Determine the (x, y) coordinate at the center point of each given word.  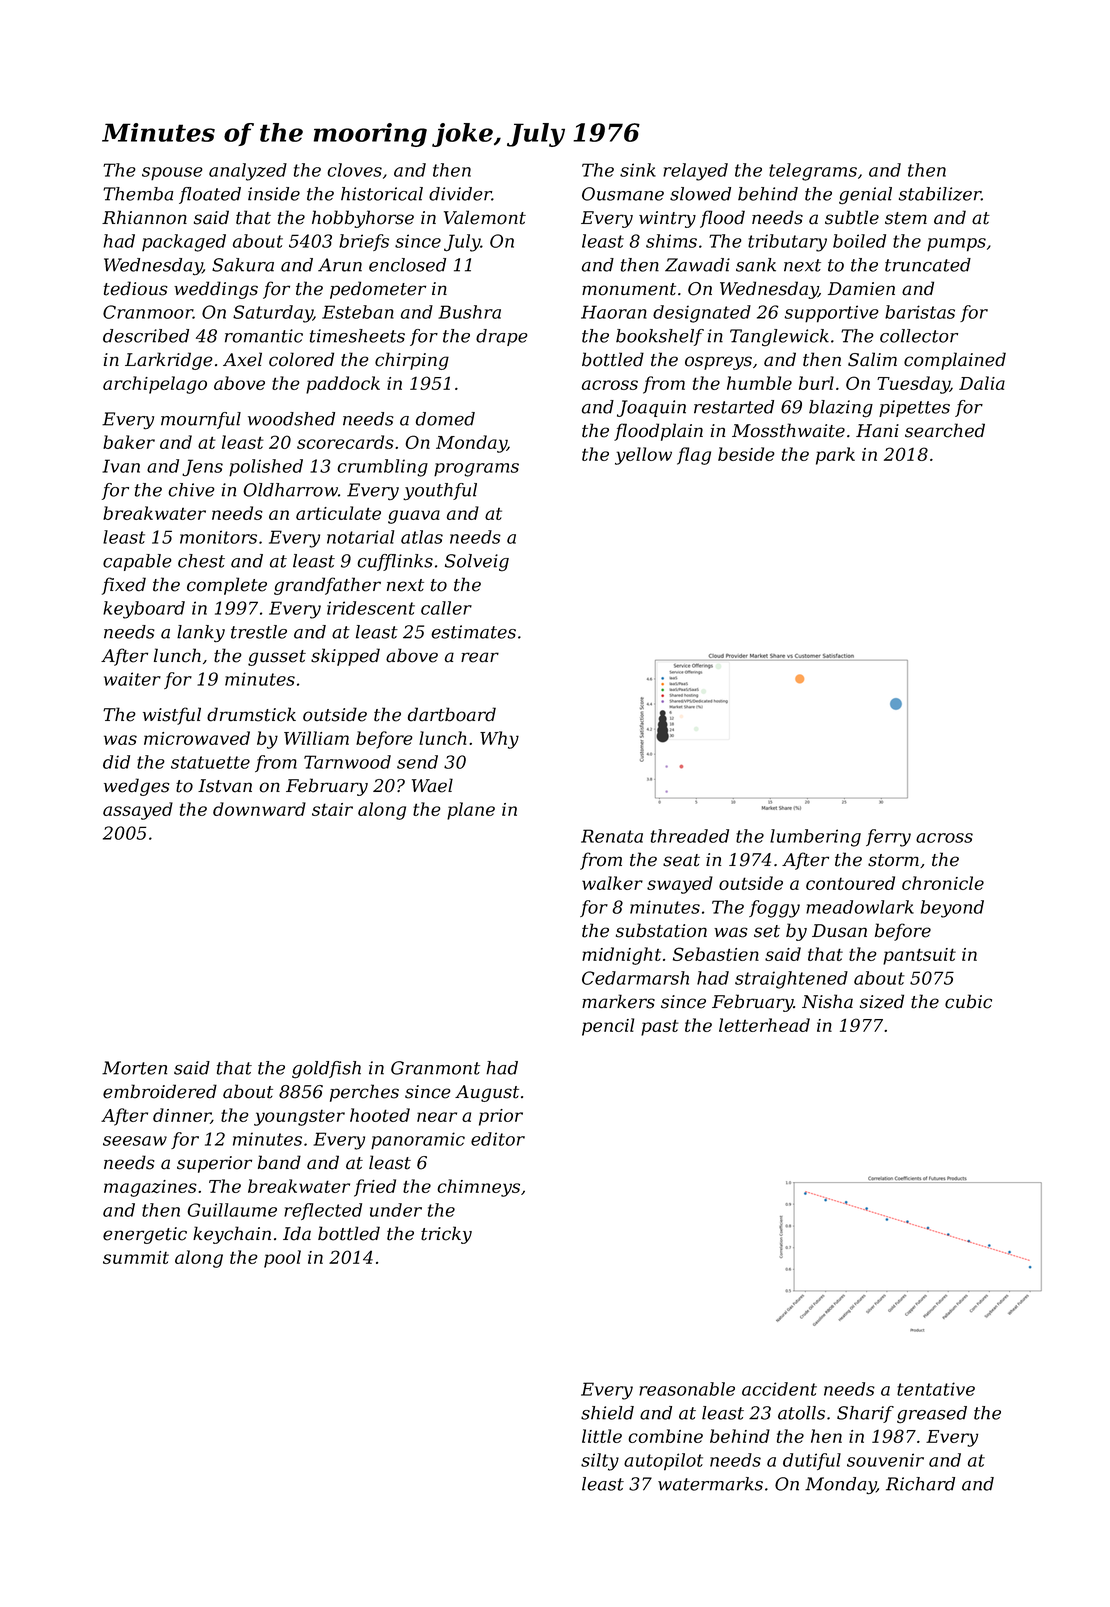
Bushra (469, 312)
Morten (134, 1068)
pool (282, 1259)
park (835, 456)
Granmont (435, 1068)
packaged (184, 243)
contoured (850, 883)
